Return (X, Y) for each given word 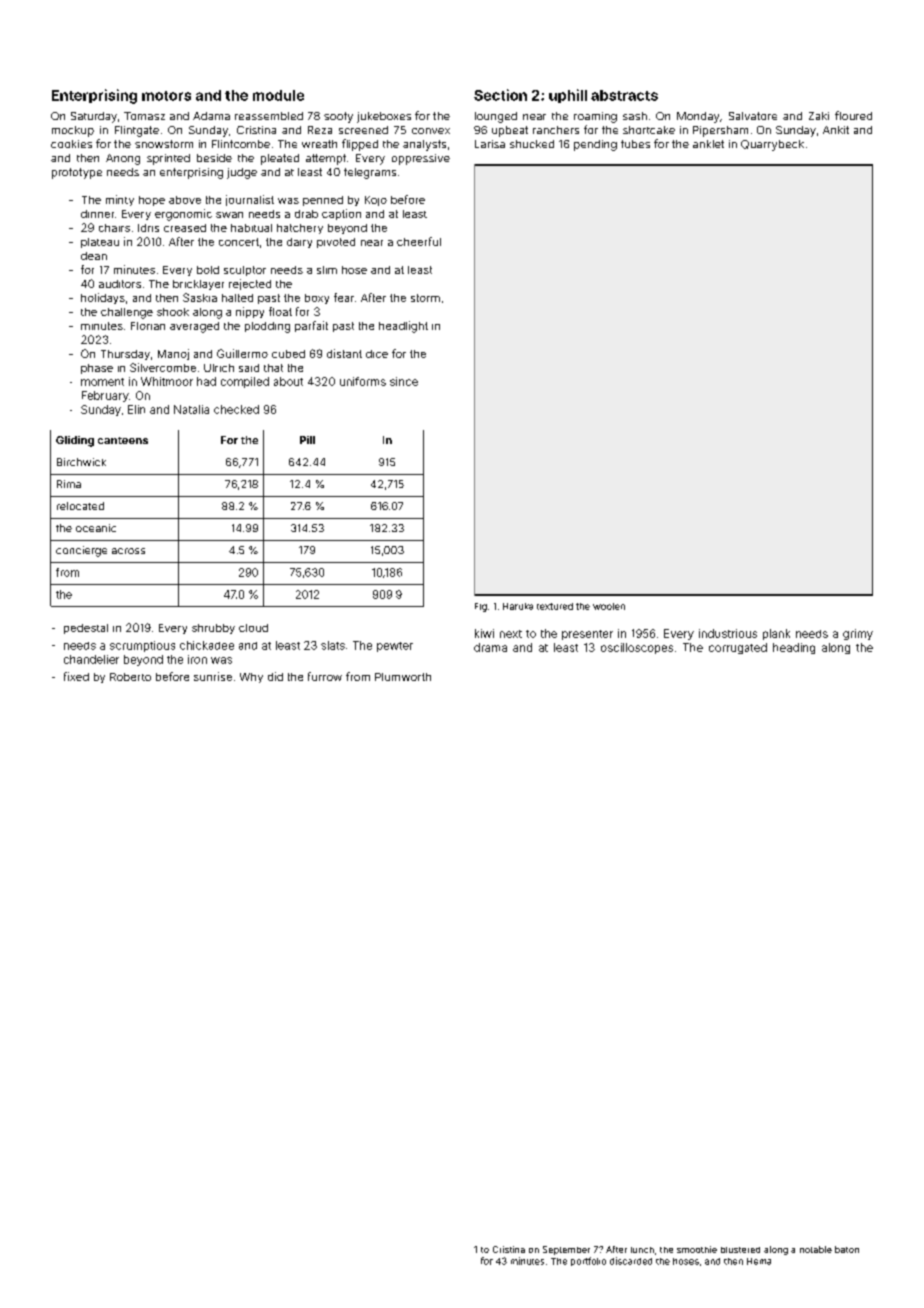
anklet (708, 144)
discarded (631, 1261)
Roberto (130, 677)
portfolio (588, 1261)
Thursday (125, 355)
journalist (250, 200)
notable (816, 1249)
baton (847, 1249)
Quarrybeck (772, 145)
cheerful (419, 241)
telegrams (370, 173)
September (566, 1250)
